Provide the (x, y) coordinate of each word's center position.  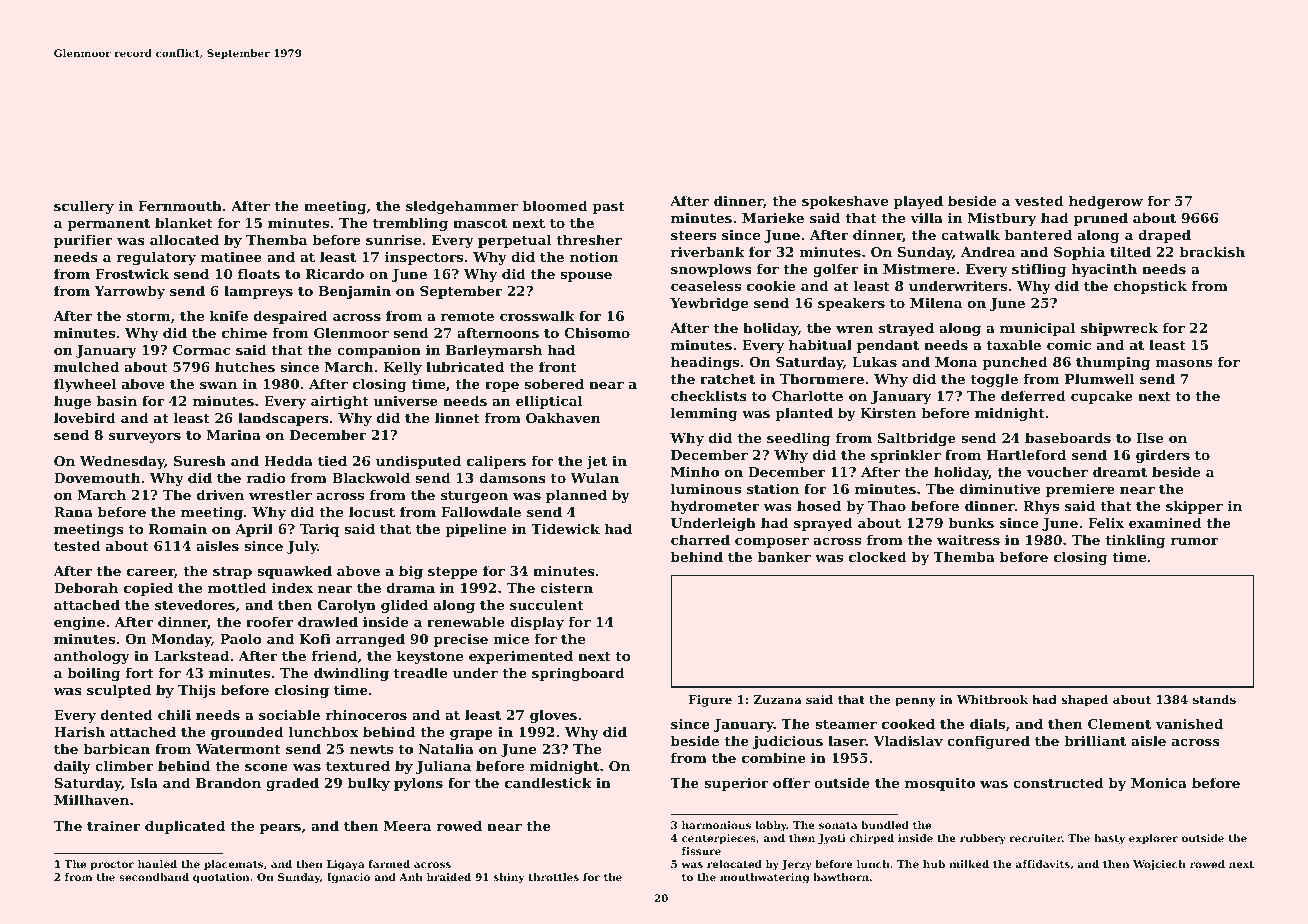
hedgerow (1106, 202)
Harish (79, 731)
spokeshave (845, 202)
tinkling (1135, 541)
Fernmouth (180, 205)
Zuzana (777, 699)
